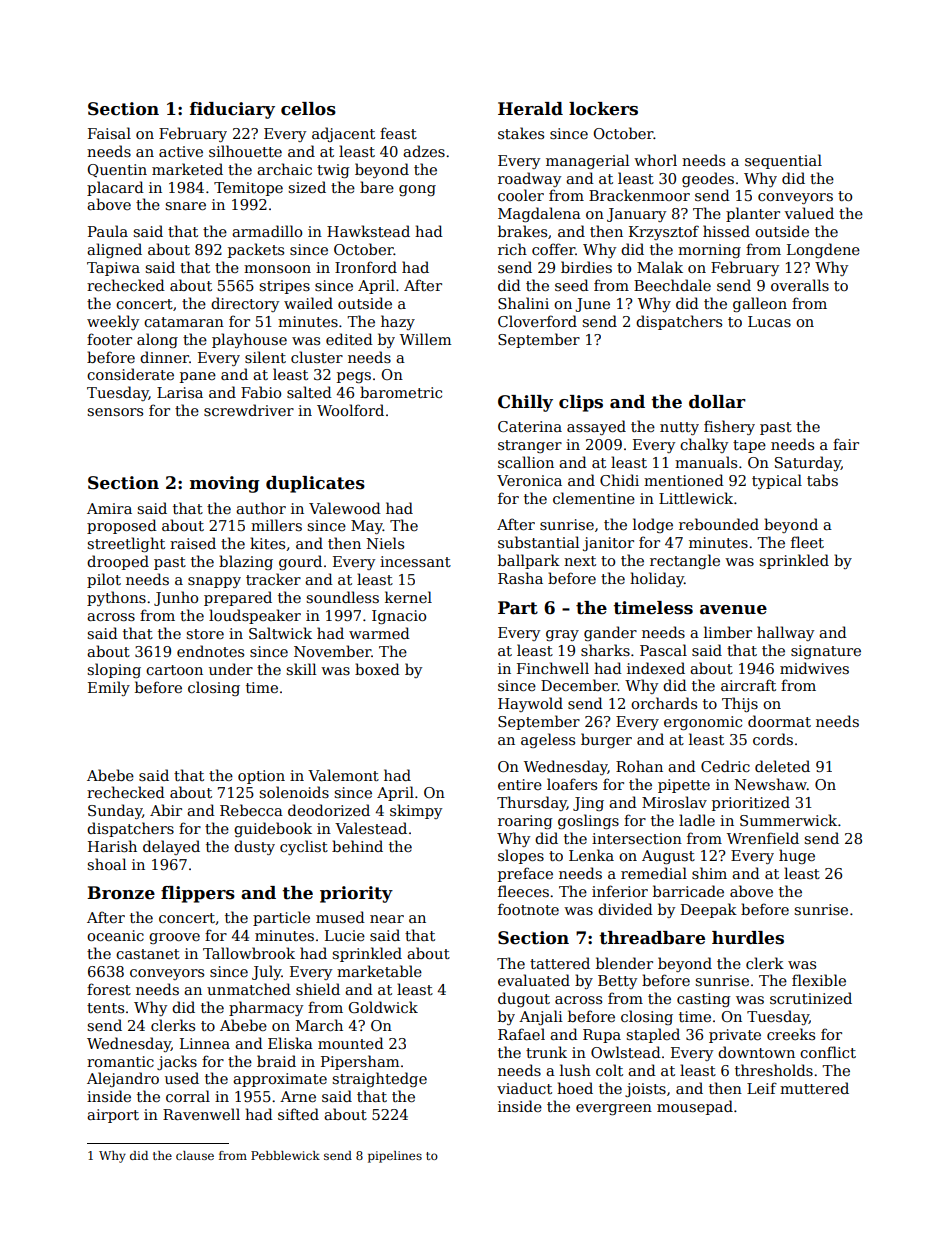  Describe the element at coordinates (625, 909) in the image. I see `divided` at that location.
